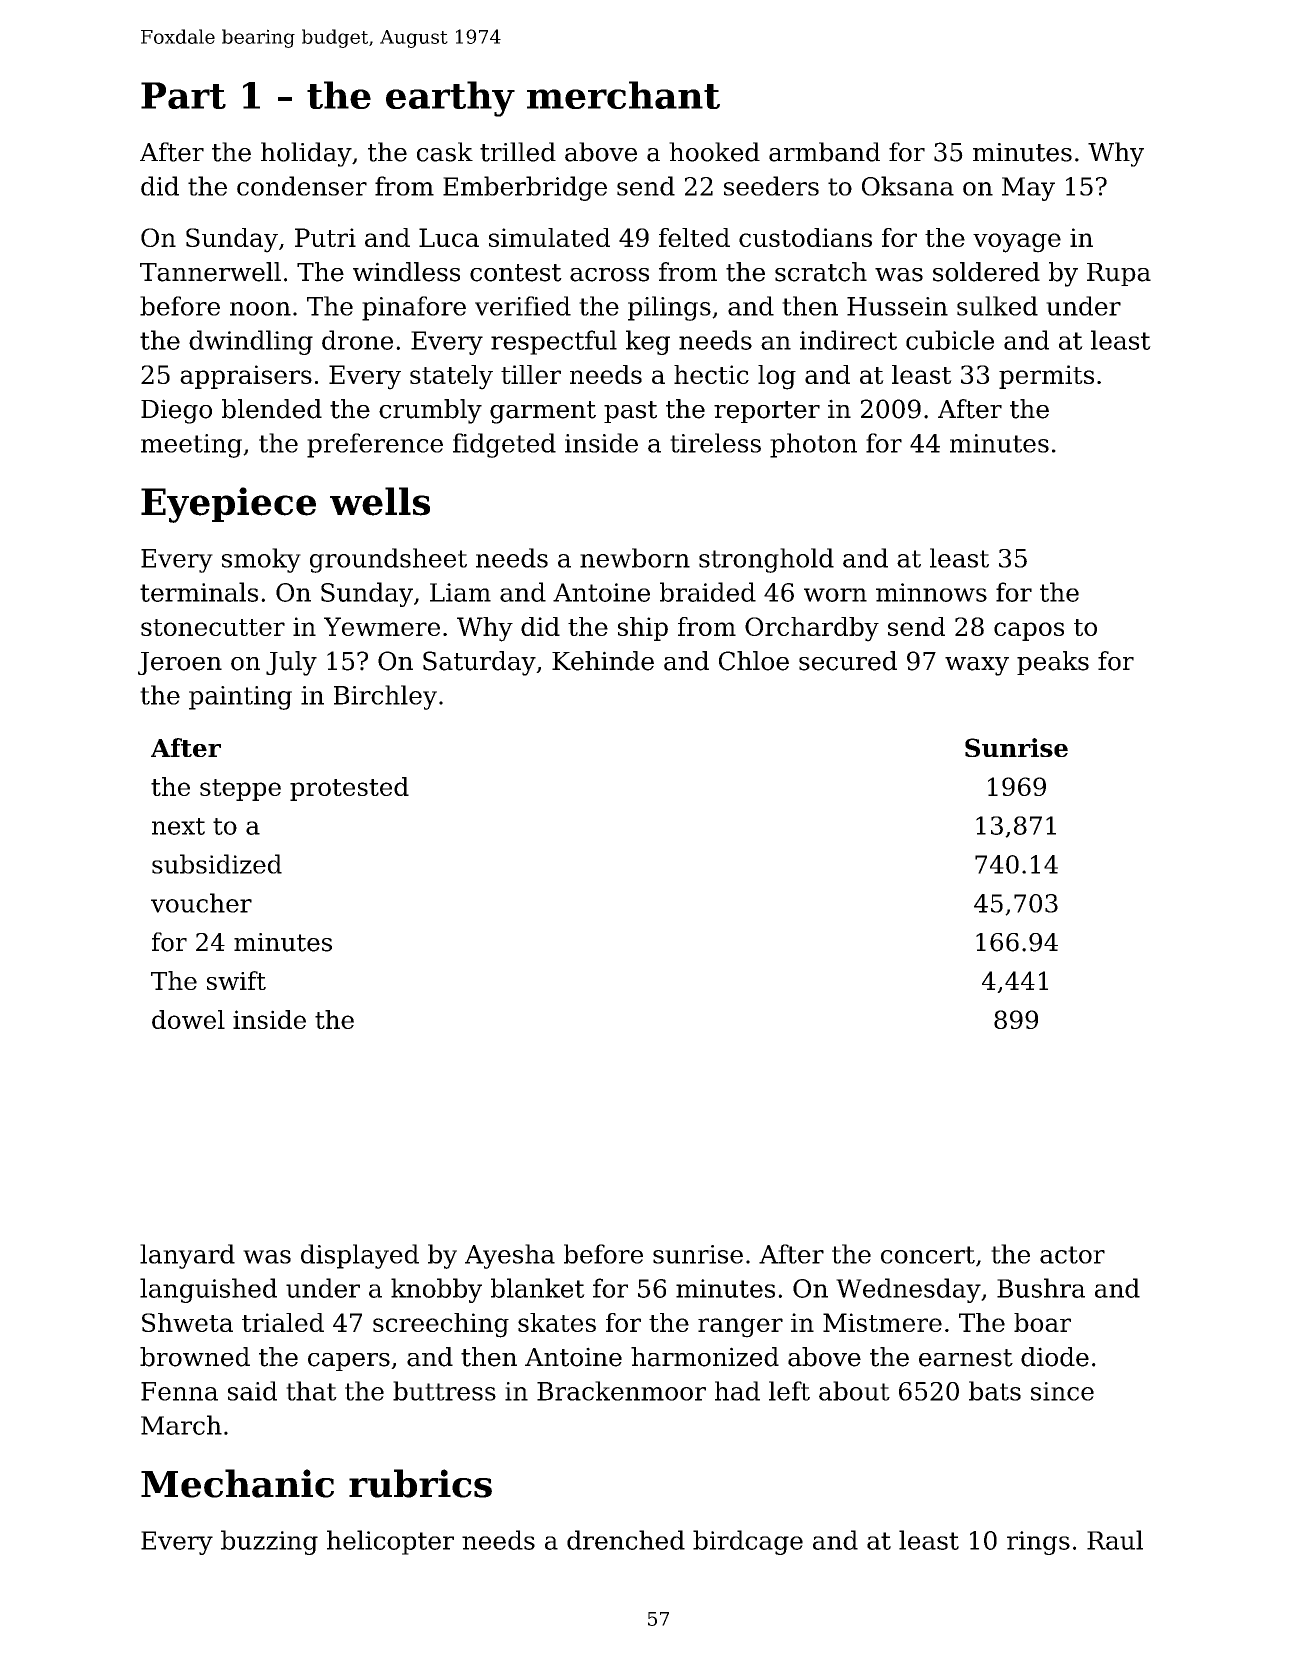 The height and width of the page is (1673, 1293). I want to click on noon, so click(260, 309).
